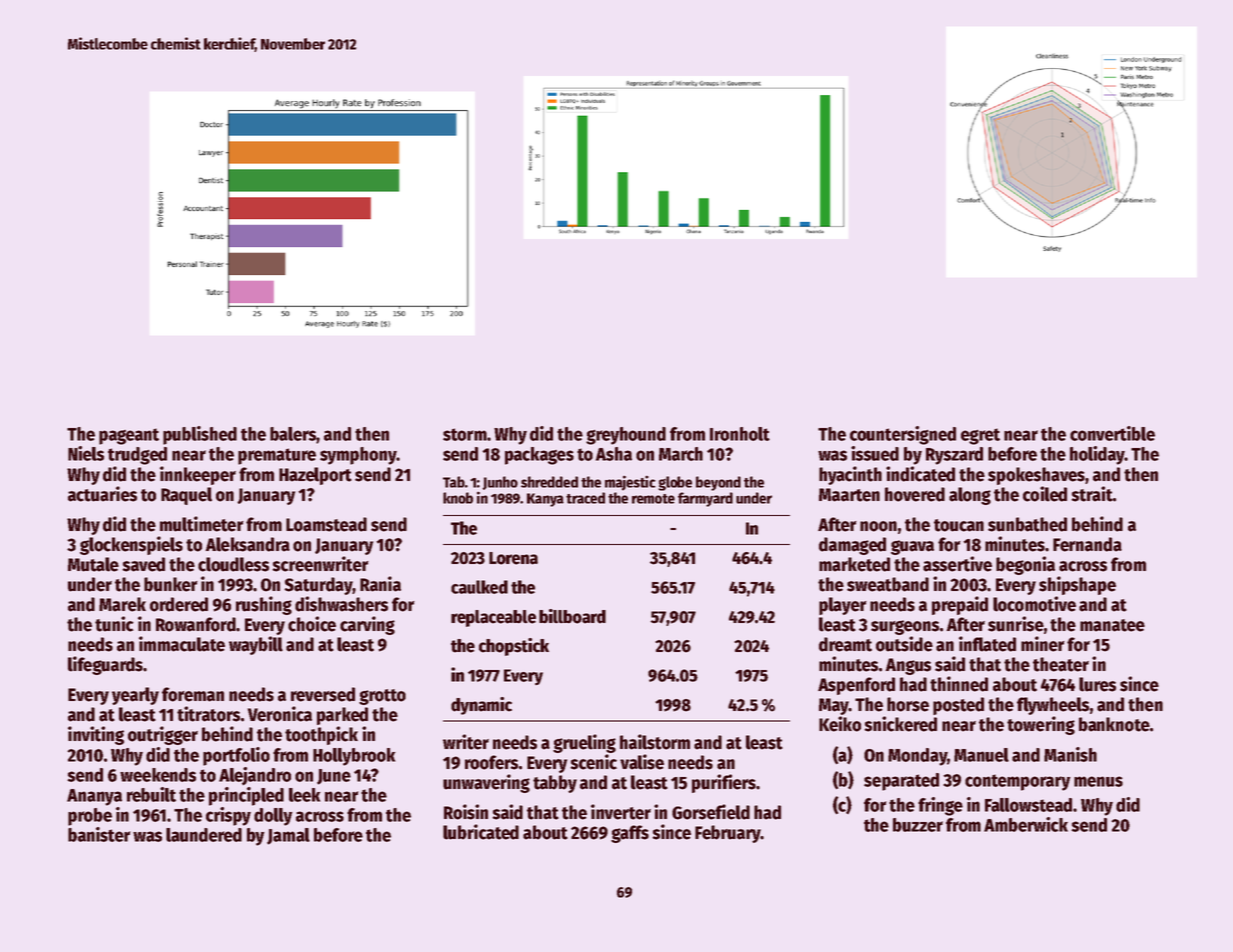 This image has height=952, width=1233. What do you see at coordinates (1087, 544) in the image?
I see `Fernanda` at bounding box center [1087, 544].
